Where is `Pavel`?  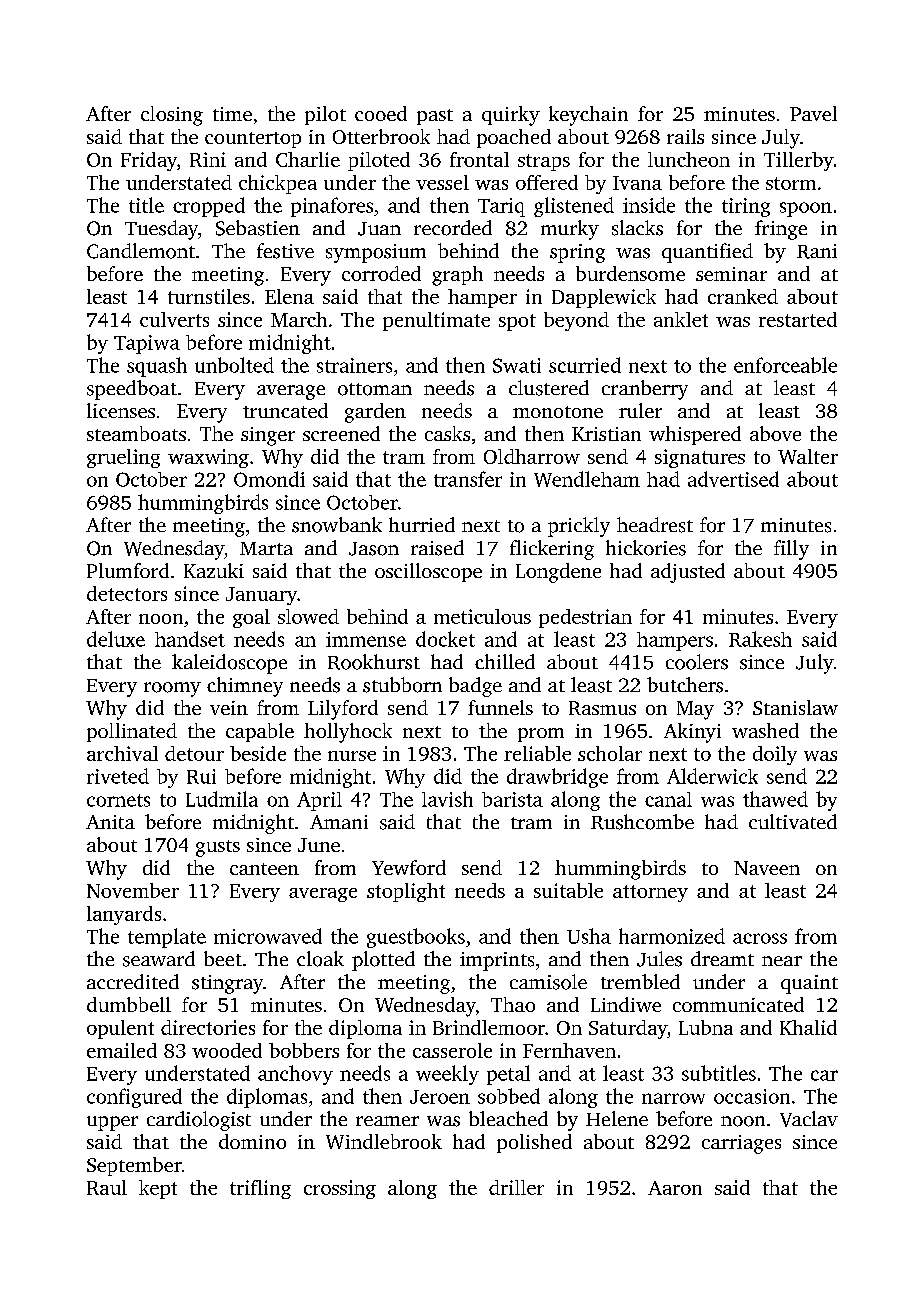
Pavel is located at coordinates (813, 113).
